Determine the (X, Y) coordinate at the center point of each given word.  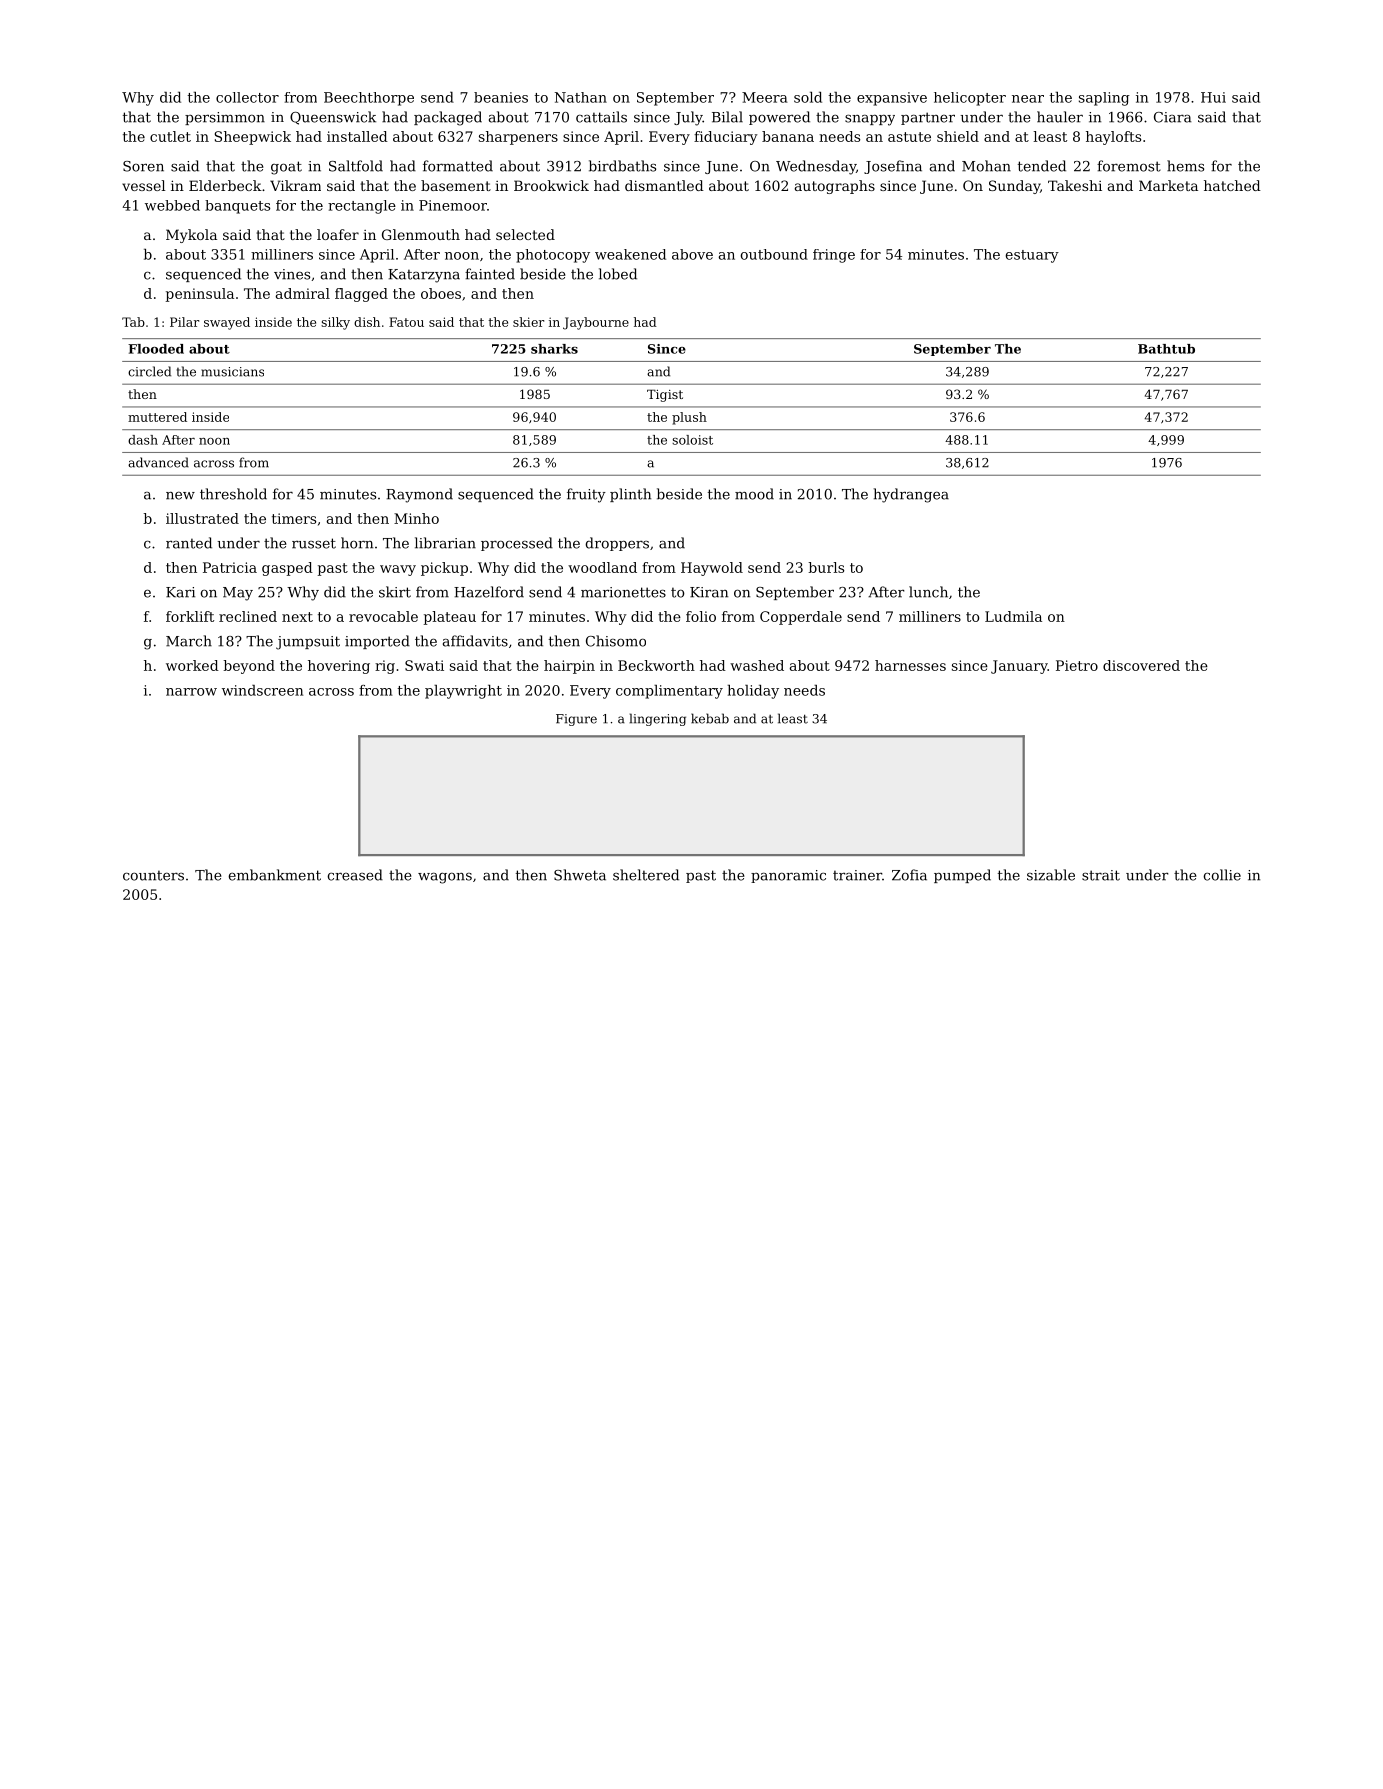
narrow (191, 692)
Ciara (1172, 117)
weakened (630, 254)
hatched (1232, 185)
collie (1222, 875)
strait (1101, 875)
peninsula (200, 295)
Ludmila (1013, 616)
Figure (576, 720)
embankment (274, 875)
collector (247, 97)
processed (517, 544)
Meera (765, 97)
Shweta (580, 875)
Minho (416, 518)
